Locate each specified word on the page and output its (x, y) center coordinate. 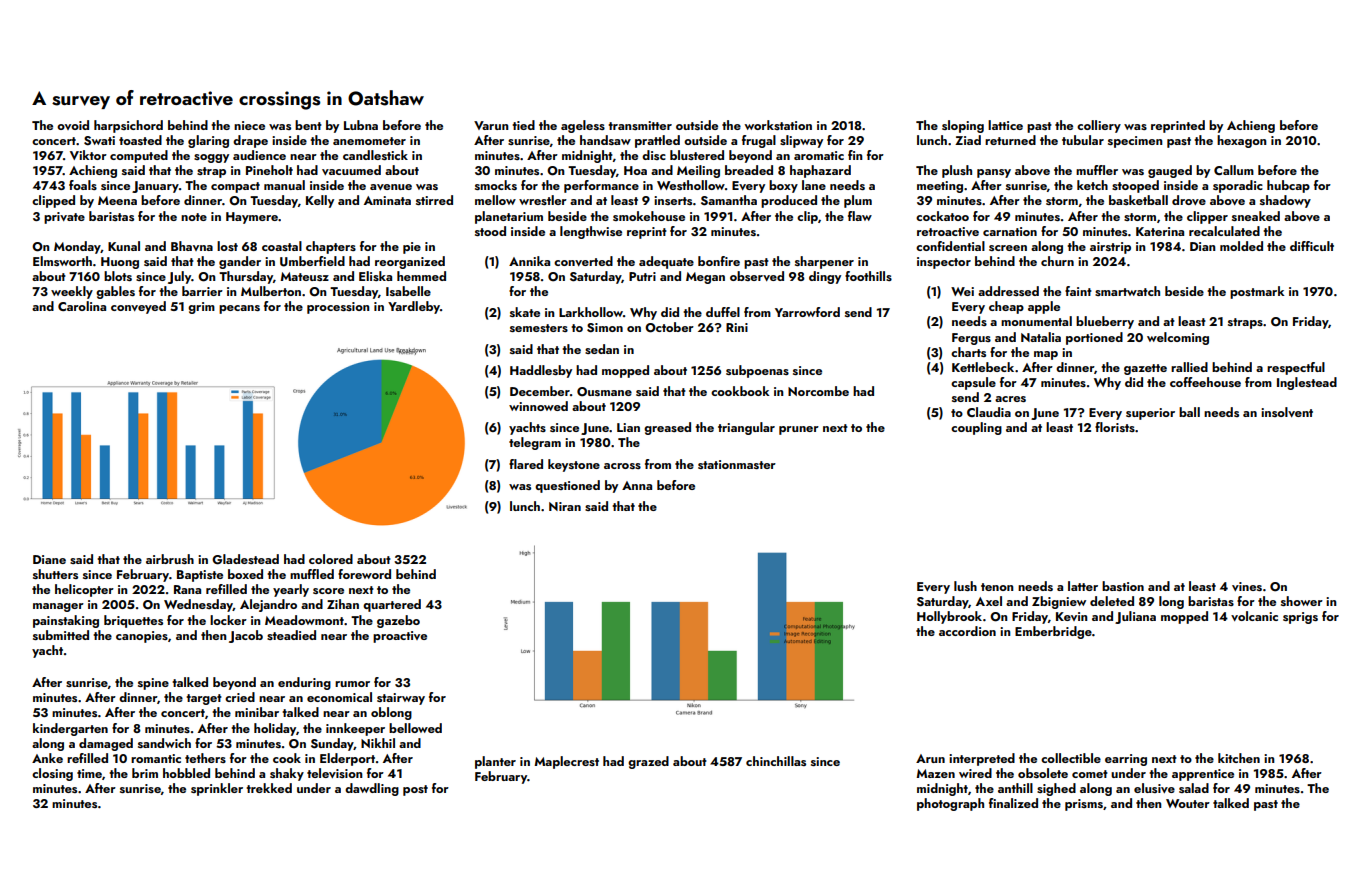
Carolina (82, 306)
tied (523, 125)
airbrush (170, 559)
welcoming (1178, 338)
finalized (1013, 803)
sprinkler (217, 789)
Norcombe (818, 391)
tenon (997, 587)
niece (249, 125)
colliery (1099, 126)
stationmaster (737, 464)
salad (1194, 788)
